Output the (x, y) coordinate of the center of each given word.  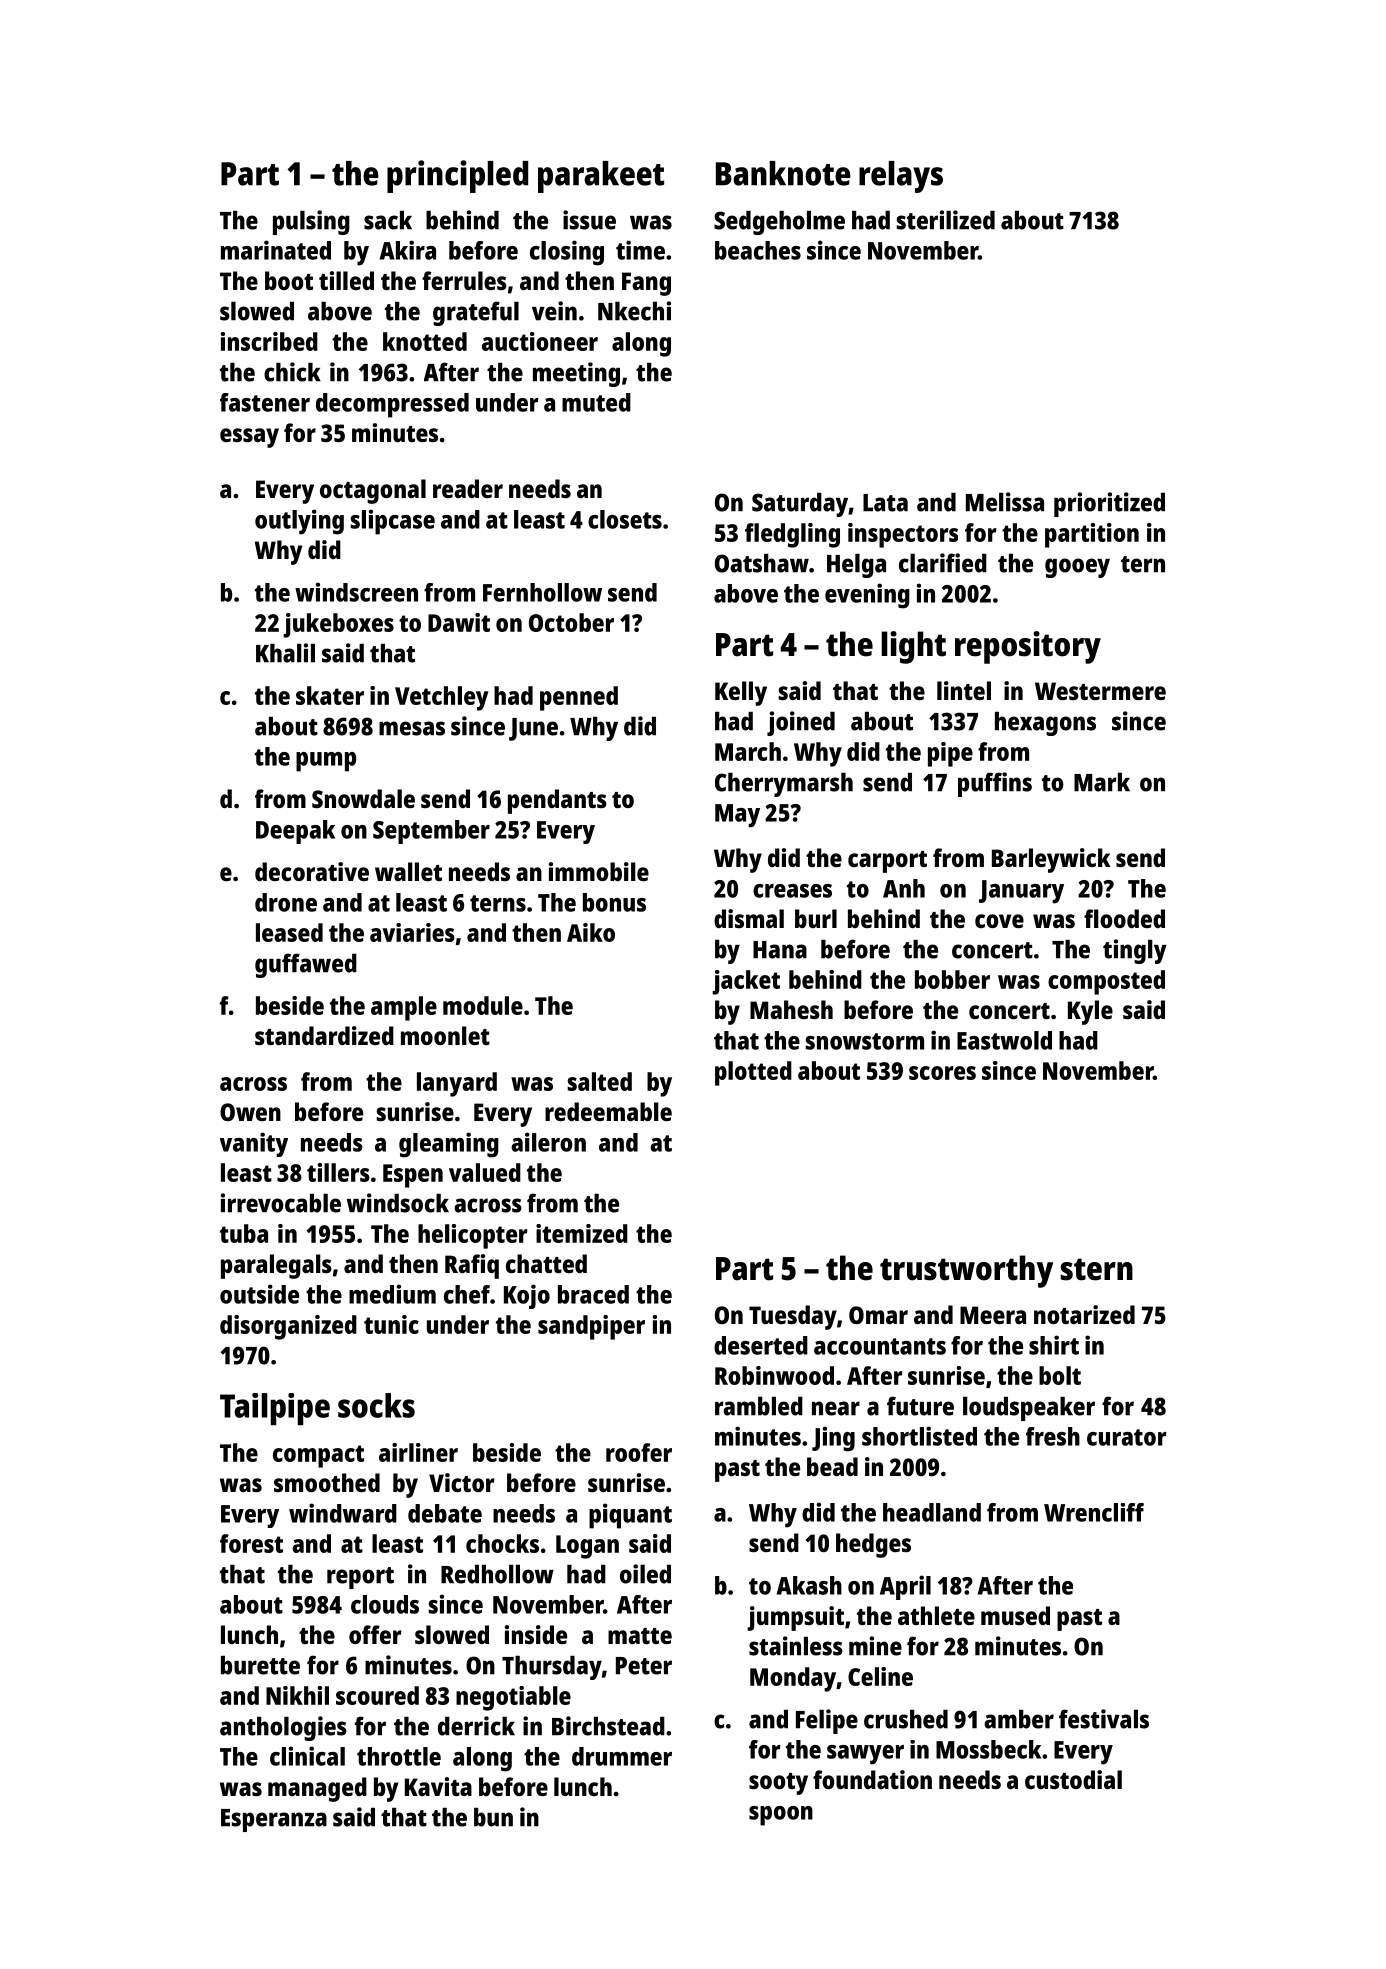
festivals (1104, 1719)
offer (375, 1634)
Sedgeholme (779, 223)
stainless (796, 1646)
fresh (1053, 1436)
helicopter (472, 1236)
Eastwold (1004, 1040)
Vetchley (442, 698)
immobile (599, 871)
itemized (582, 1233)
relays (901, 177)
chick (292, 372)
